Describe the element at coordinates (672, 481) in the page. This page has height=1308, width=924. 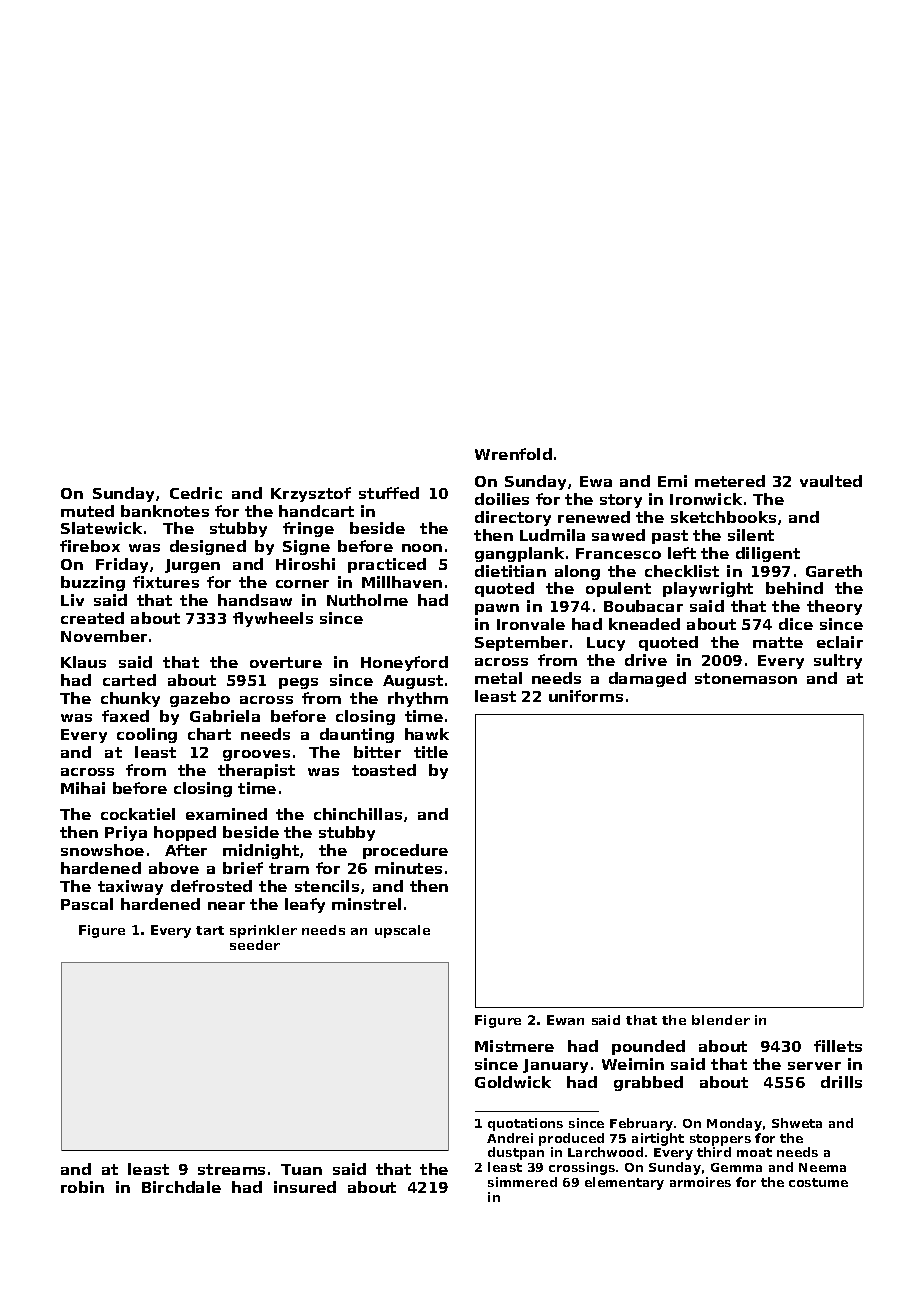
I see `Emi` at that location.
